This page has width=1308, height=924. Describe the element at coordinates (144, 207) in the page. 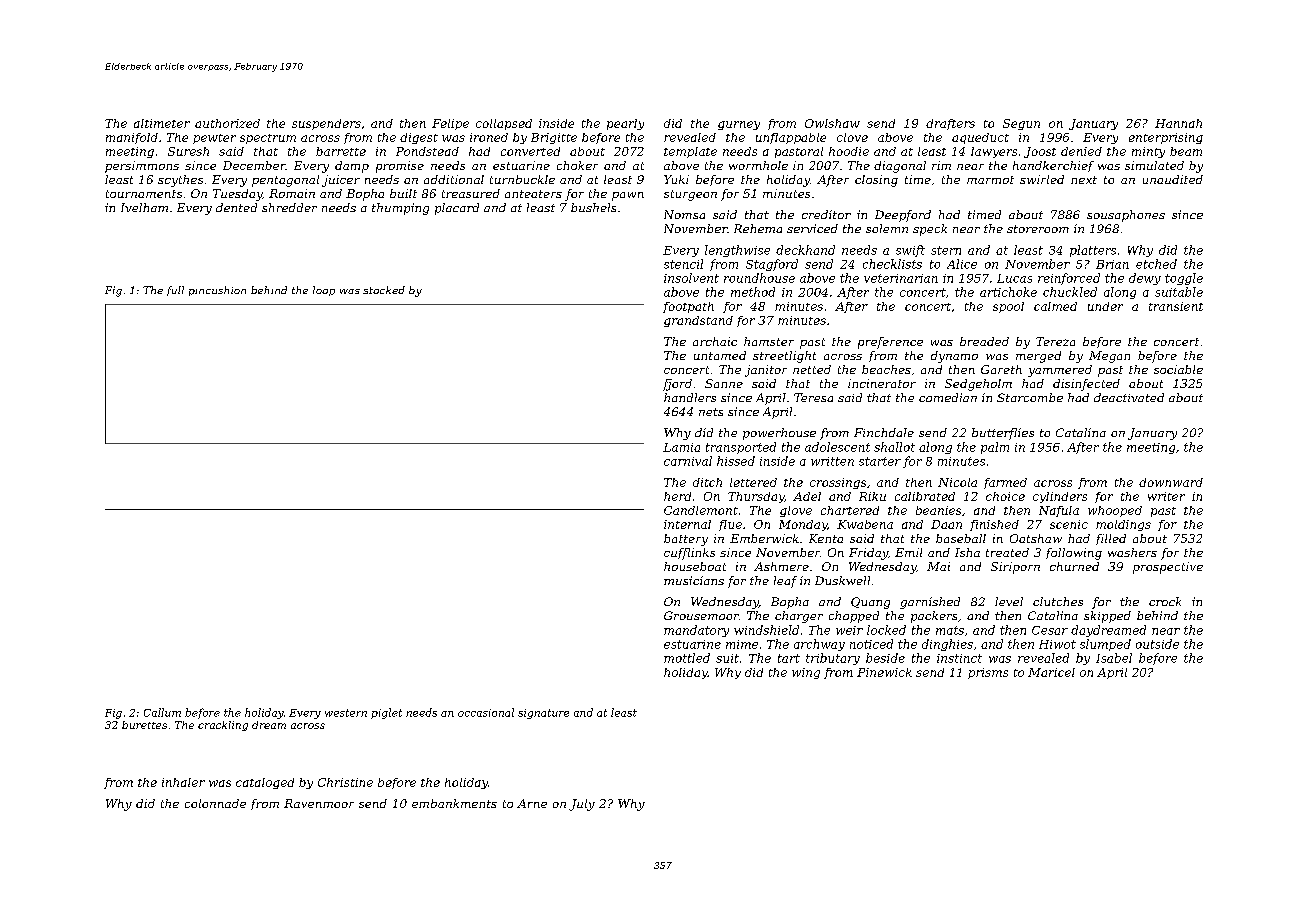

I see `Ivelham` at that location.
